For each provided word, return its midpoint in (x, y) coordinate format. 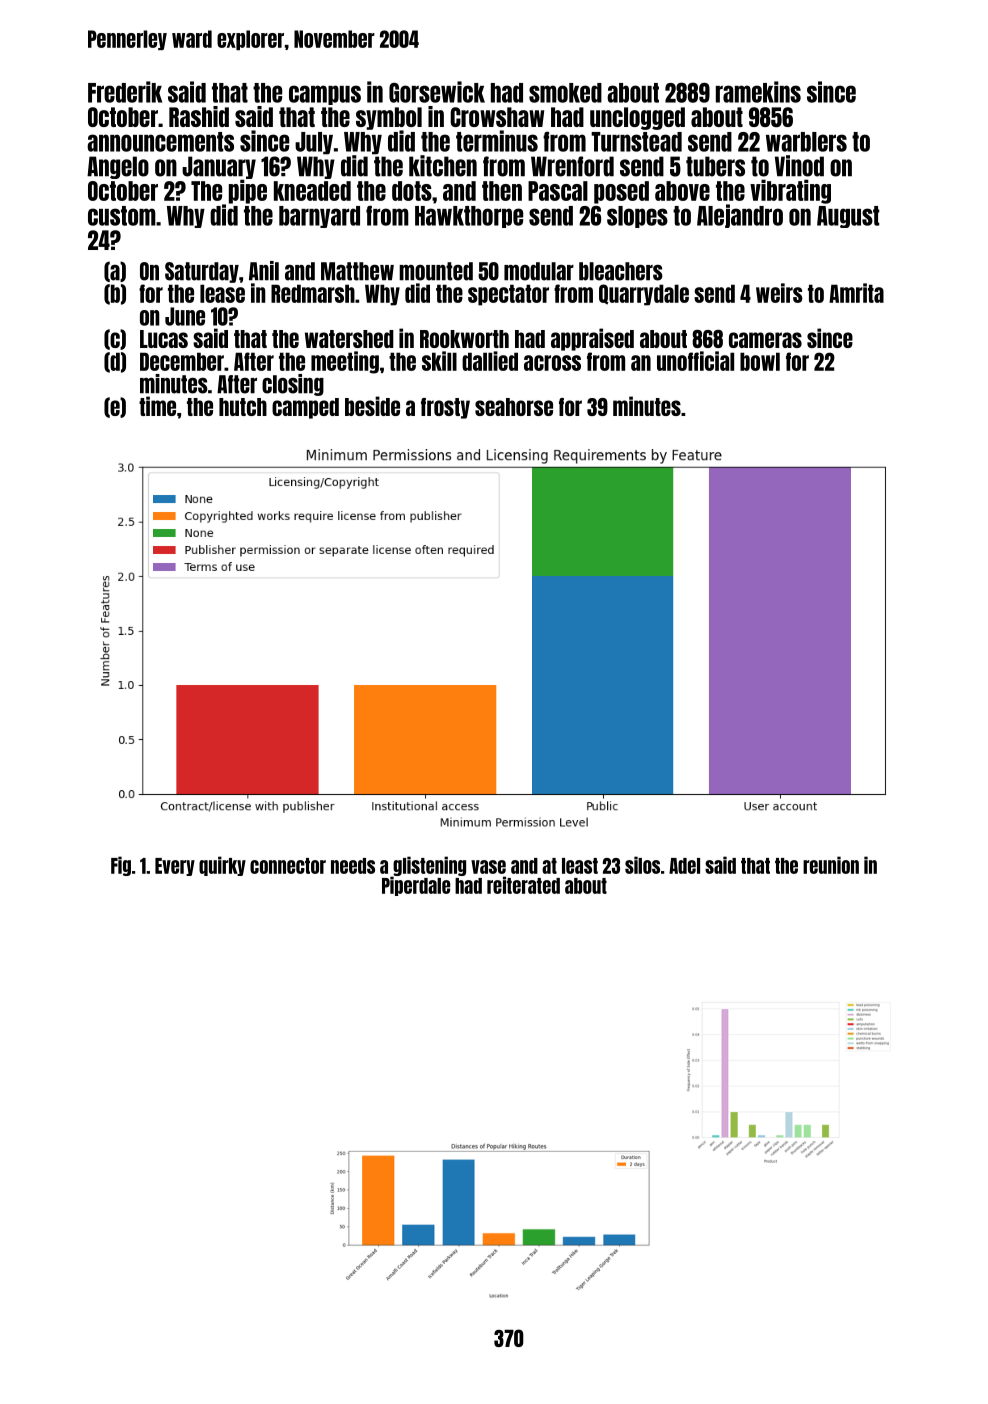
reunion (831, 865)
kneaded (312, 191)
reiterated (523, 885)
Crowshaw (497, 117)
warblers (806, 142)
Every (175, 867)
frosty (445, 408)
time (157, 406)
